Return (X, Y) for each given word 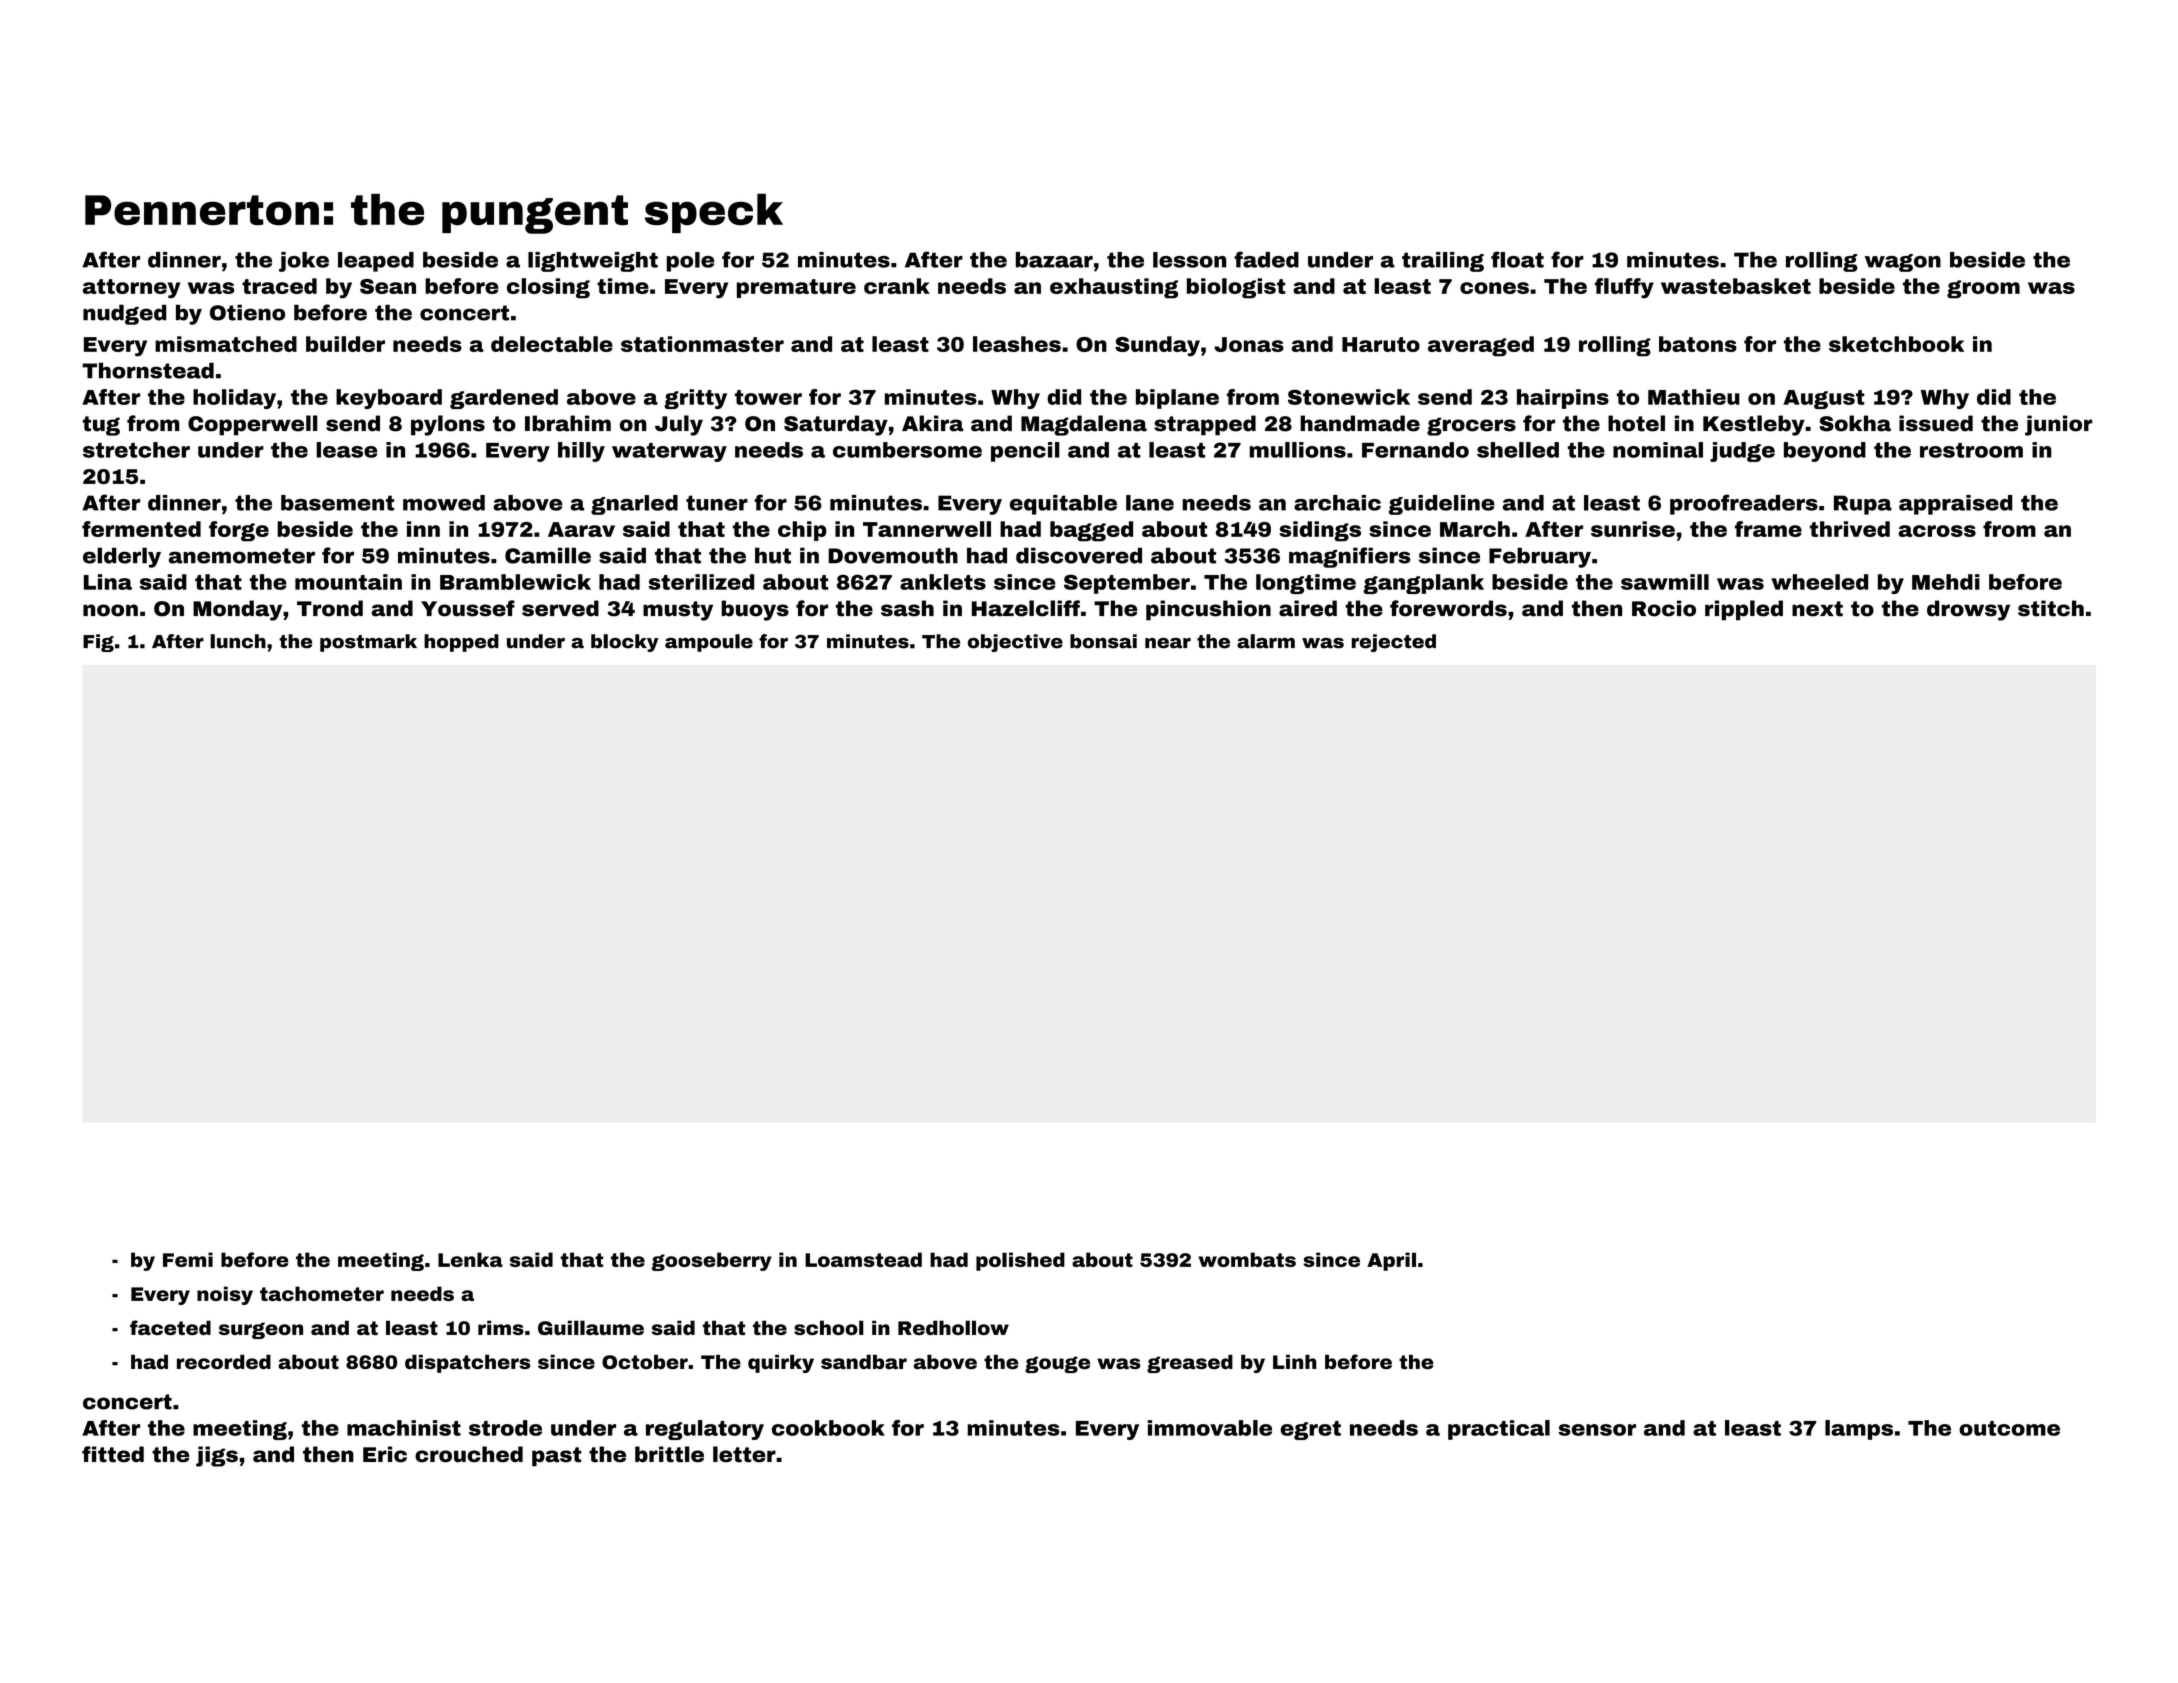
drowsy (1968, 610)
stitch (2051, 608)
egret (1310, 1430)
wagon (1903, 263)
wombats (1247, 1259)
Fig (98, 643)
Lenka (470, 1259)
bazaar (1054, 260)
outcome (2009, 1428)
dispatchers (467, 1363)
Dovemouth (893, 555)
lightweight (593, 262)
